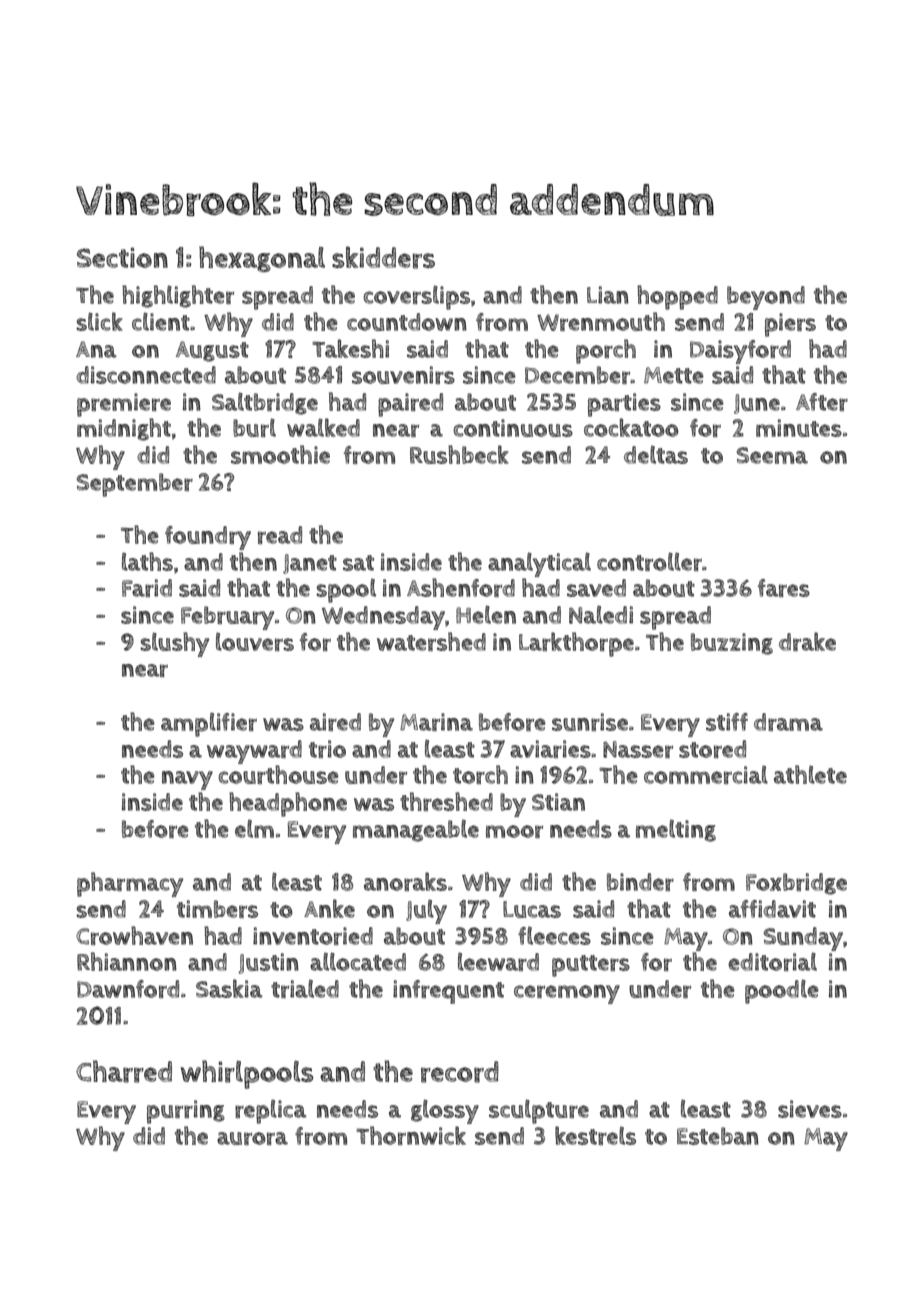 The image size is (924, 1311). I want to click on aurora, so click(252, 1138).
